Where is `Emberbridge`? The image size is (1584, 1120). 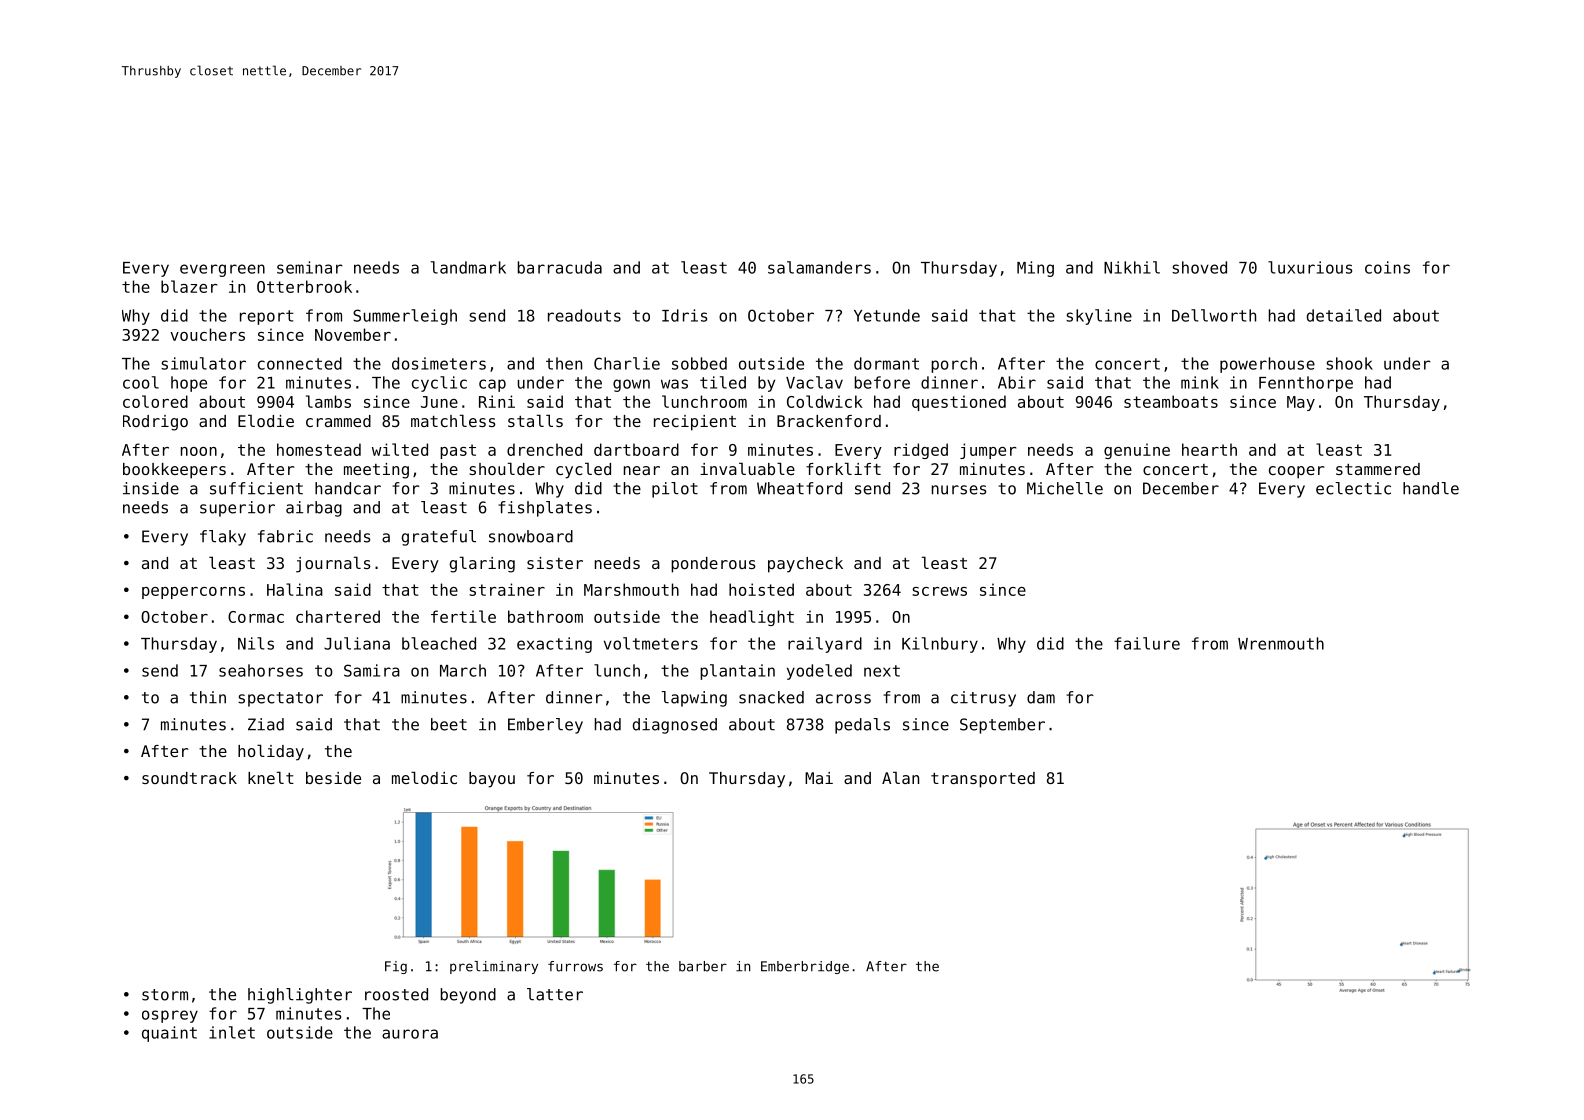
Emberbridge is located at coordinates (805, 967).
